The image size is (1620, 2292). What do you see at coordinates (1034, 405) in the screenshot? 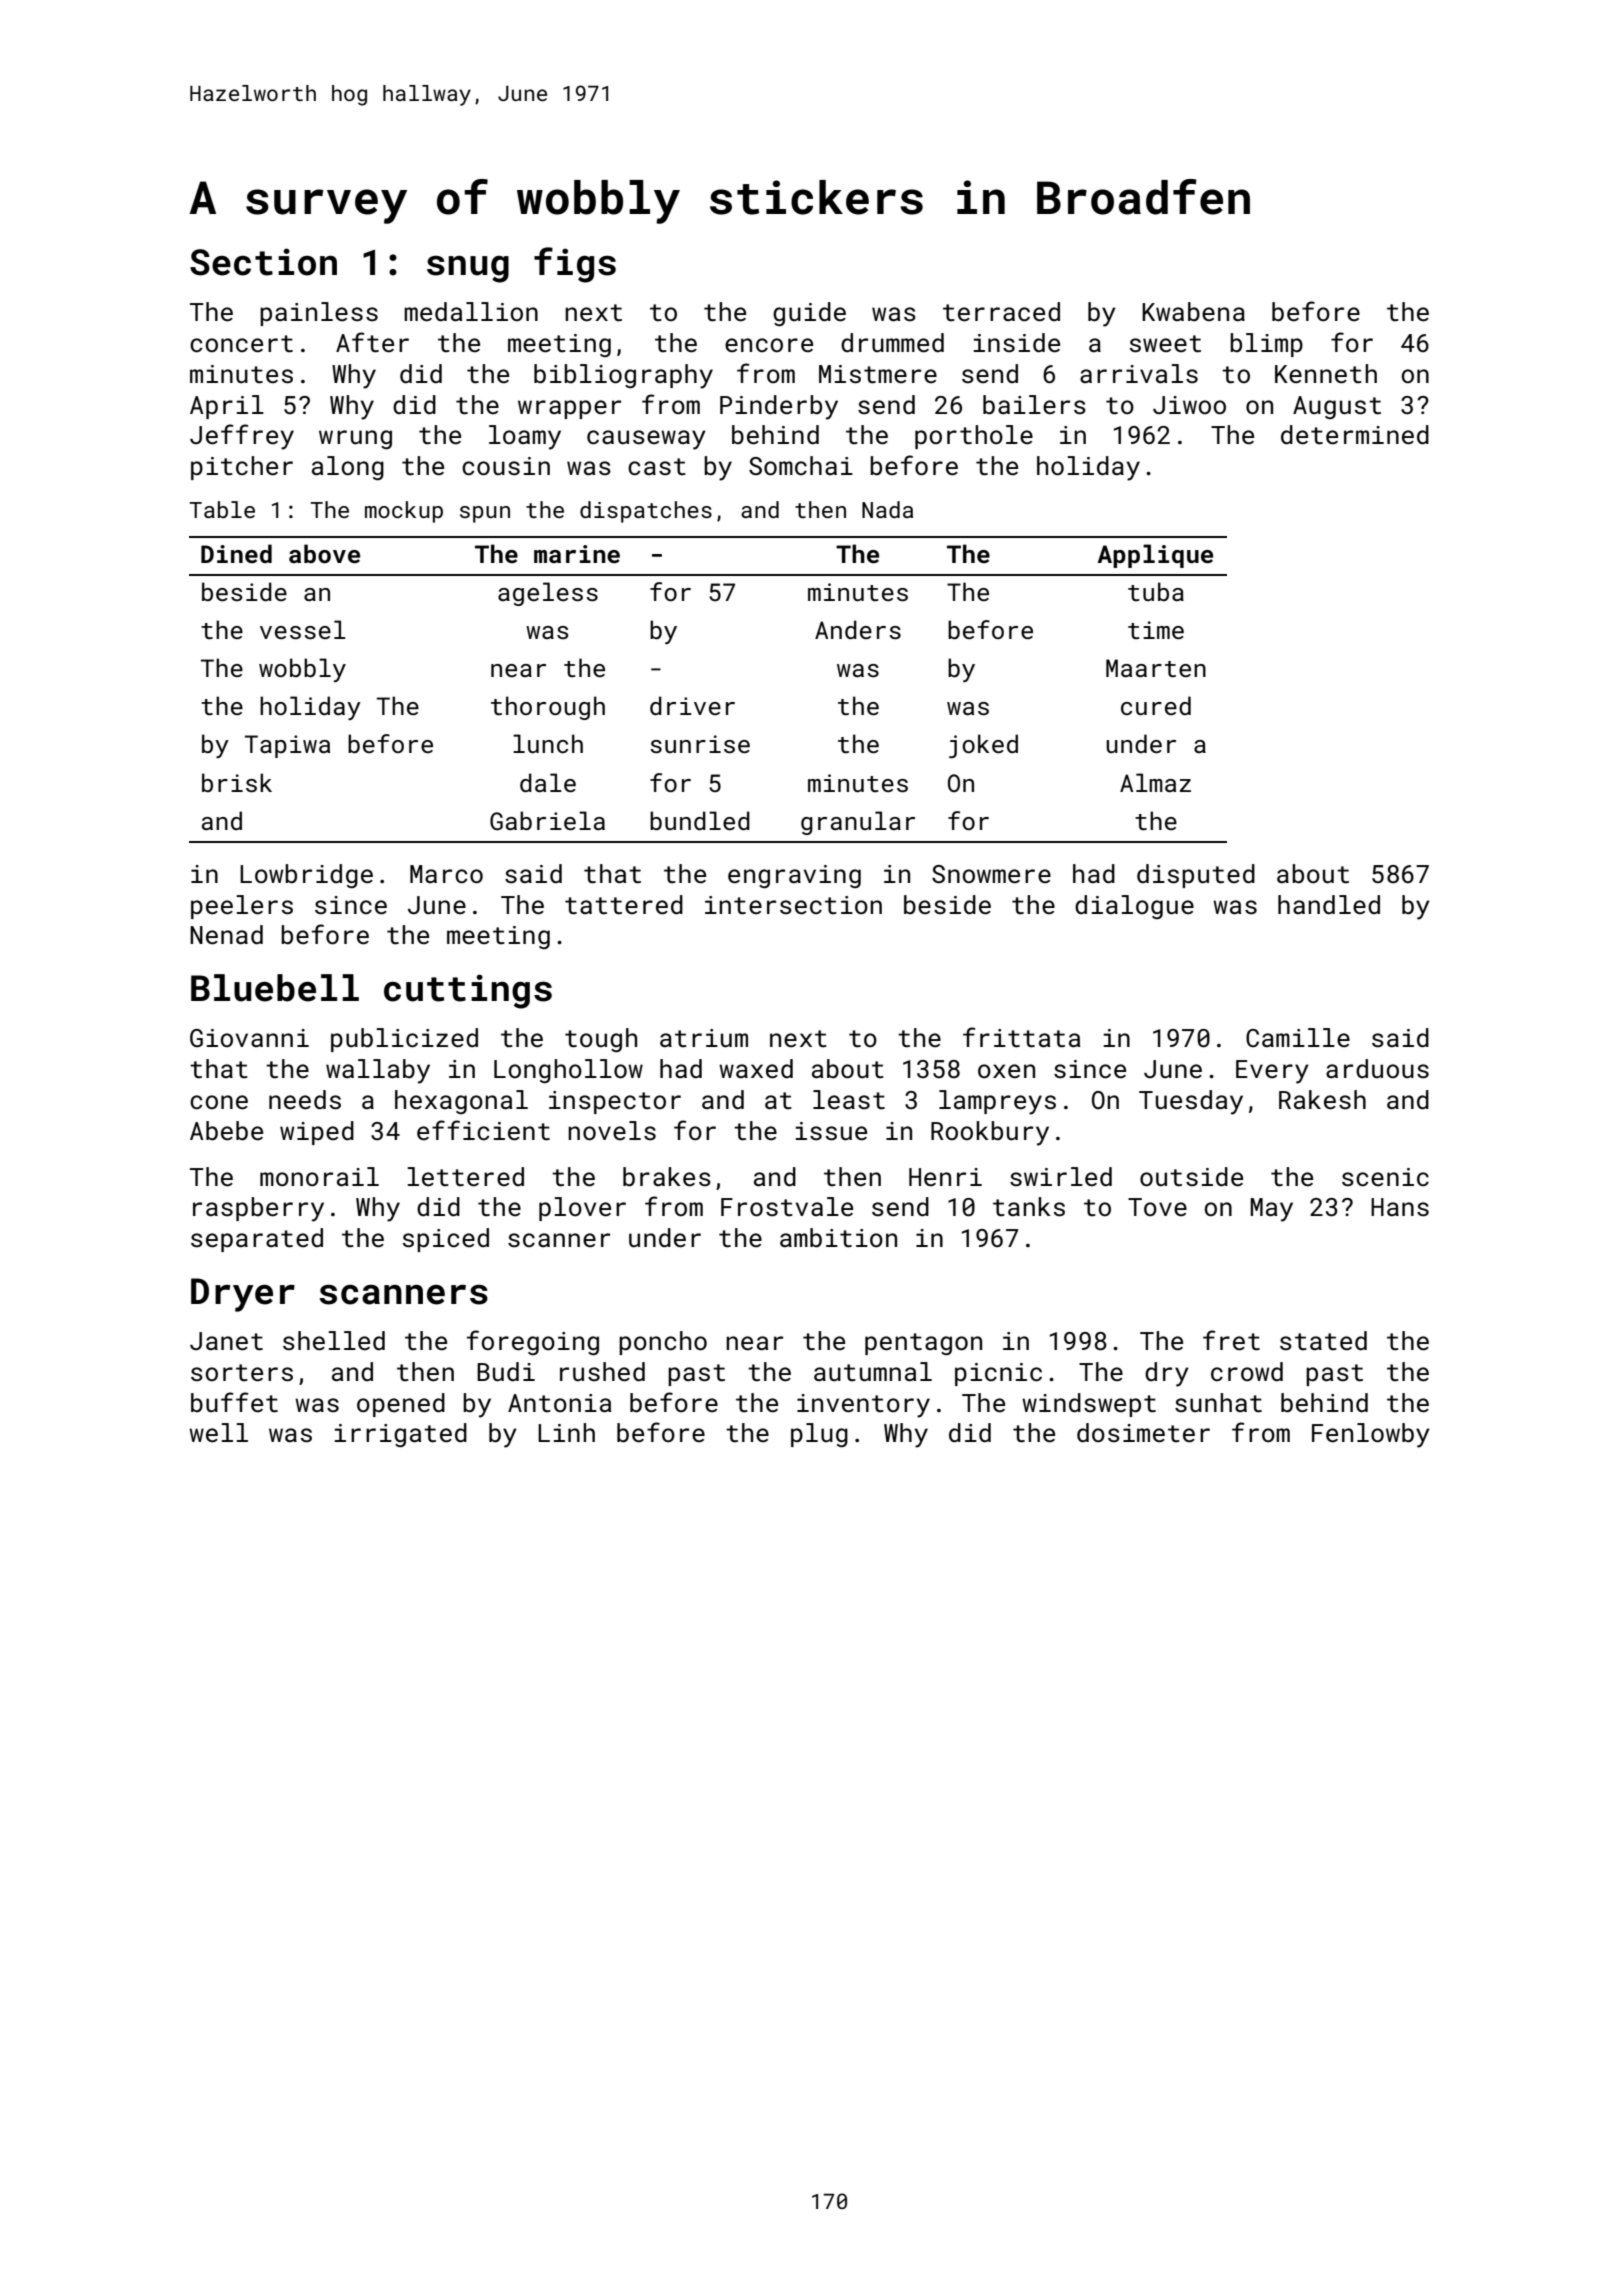
I see `bailers` at bounding box center [1034, 405].
